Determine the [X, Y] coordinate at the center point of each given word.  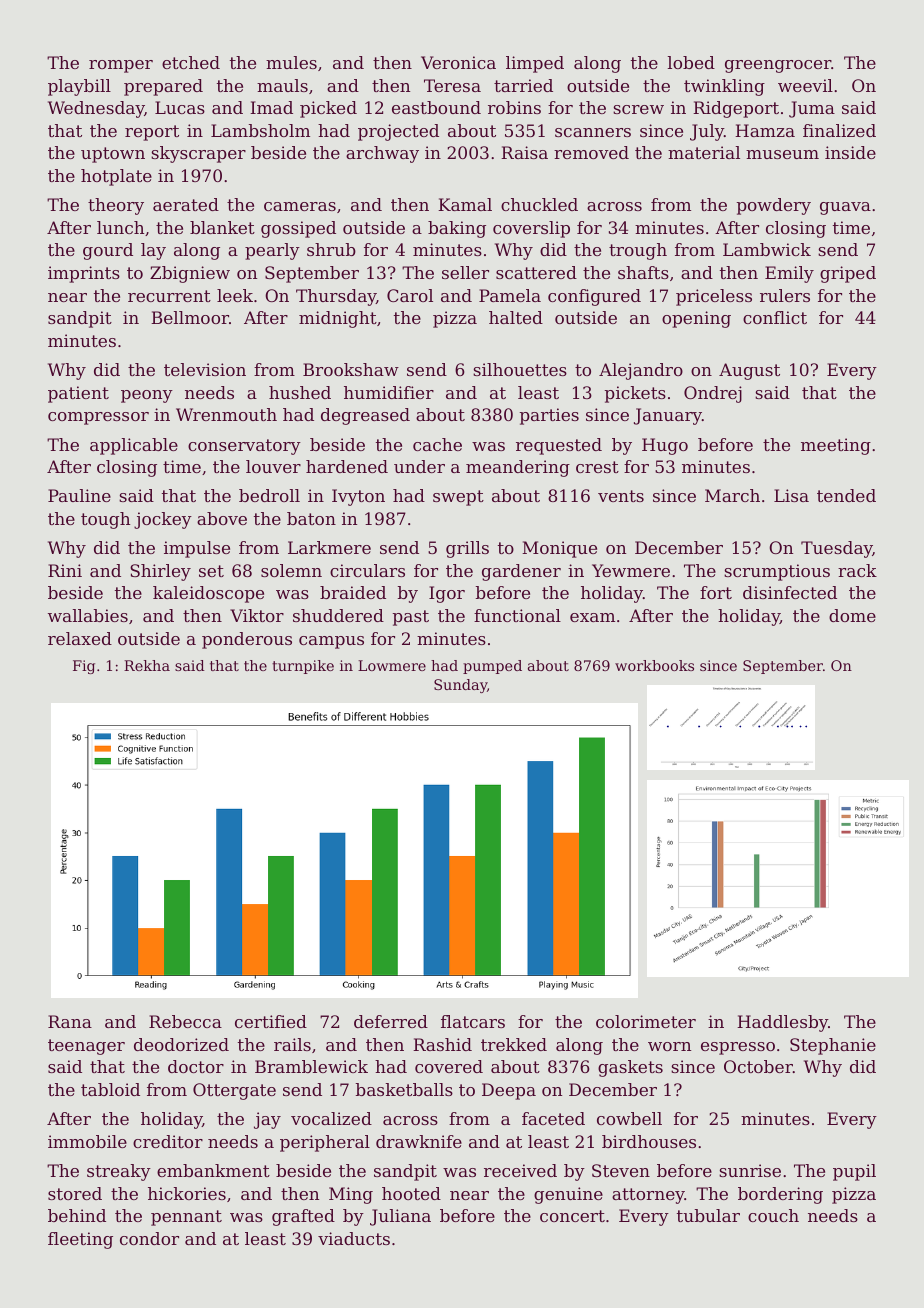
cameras [300, 206]
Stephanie [833, 1046]
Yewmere [631, 570]
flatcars [473, 1021]
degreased [365, 416]
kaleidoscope [208, 594]
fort [716, 592]
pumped [492, 667]
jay [267, 1120]
